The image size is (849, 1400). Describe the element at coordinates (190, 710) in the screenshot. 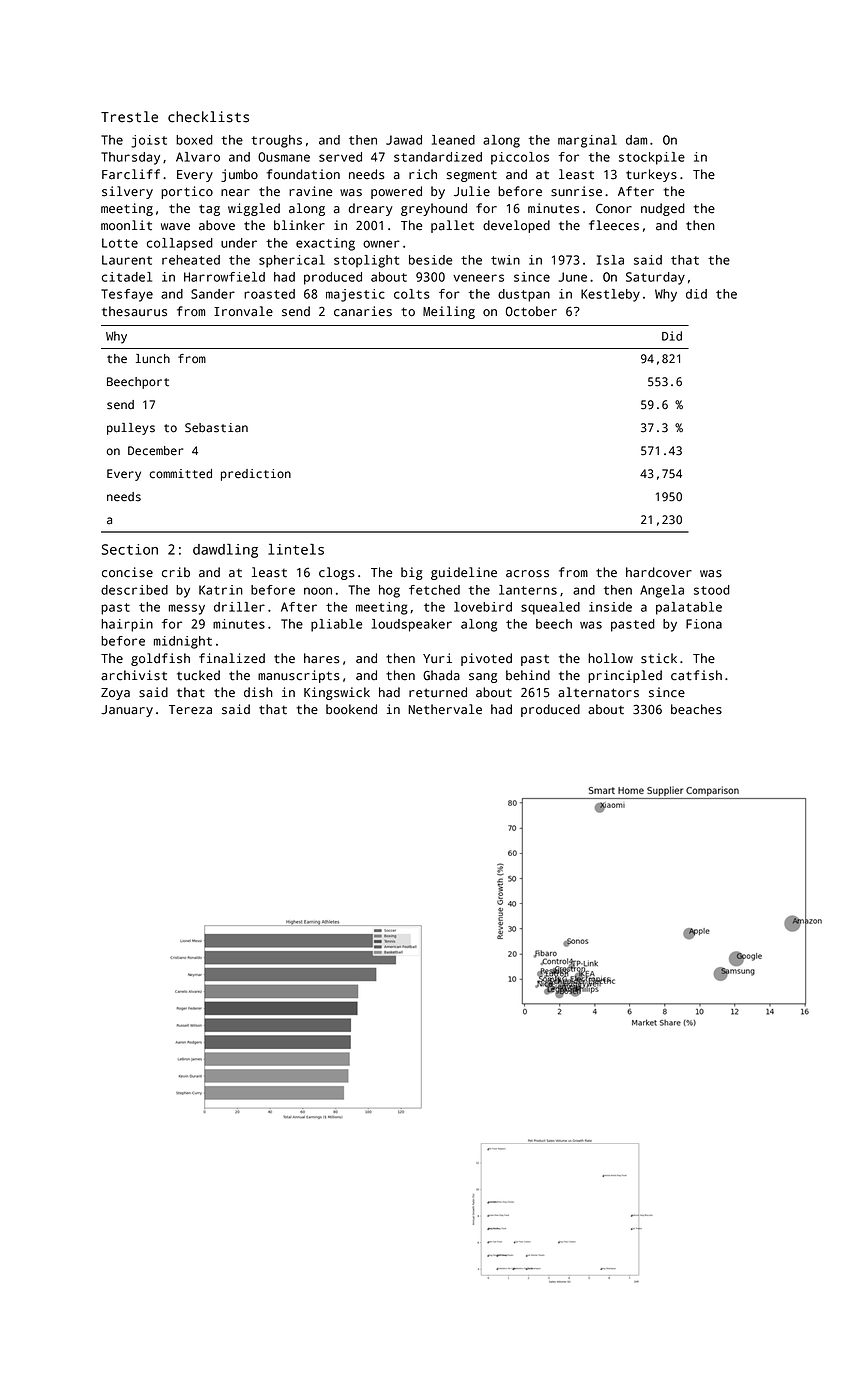

I see `Tereza` at that location.
